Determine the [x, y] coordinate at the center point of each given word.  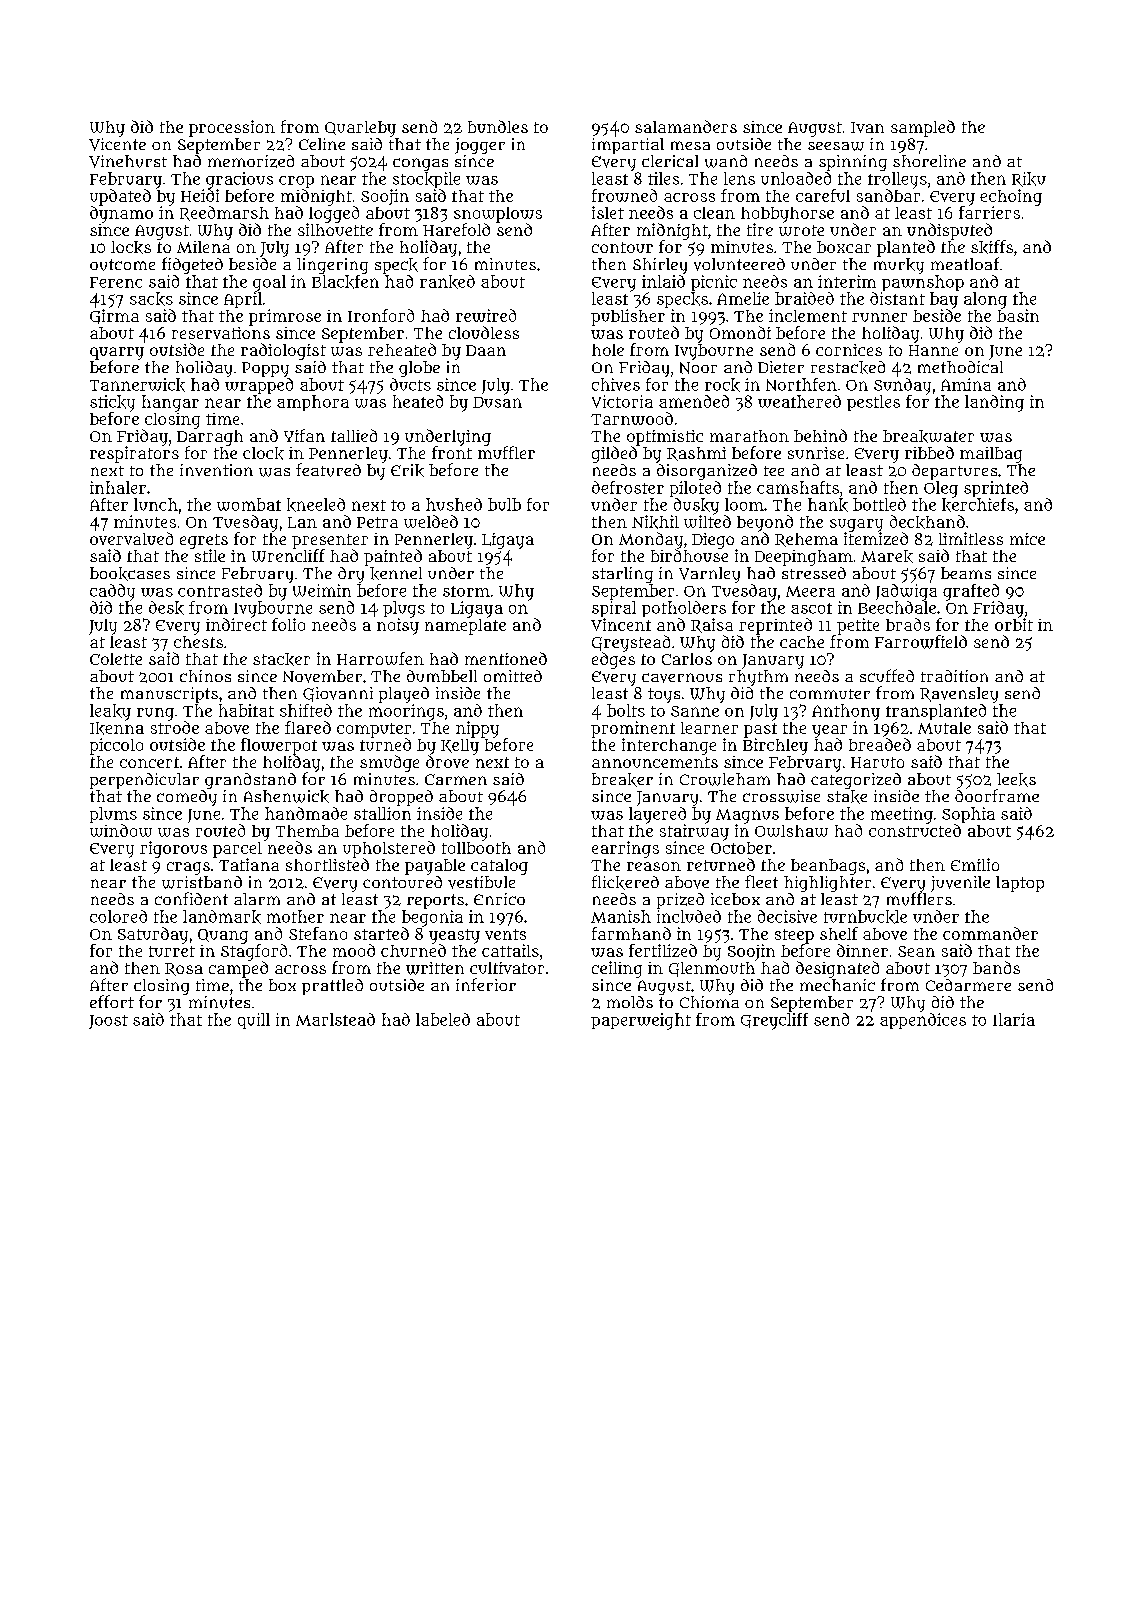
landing [994, 403]
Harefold [456, 229]
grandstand [250, 781]
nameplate [465, 627]
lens [739, 178]
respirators [134, 454]
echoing [1011, 197]
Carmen [456, 779]
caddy [112, 592]
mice [1027, 539]
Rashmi [696, 454]
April [243, 300]
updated [120, 197]
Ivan [867, 127]
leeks [1016, 780]
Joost [108, 1022]
